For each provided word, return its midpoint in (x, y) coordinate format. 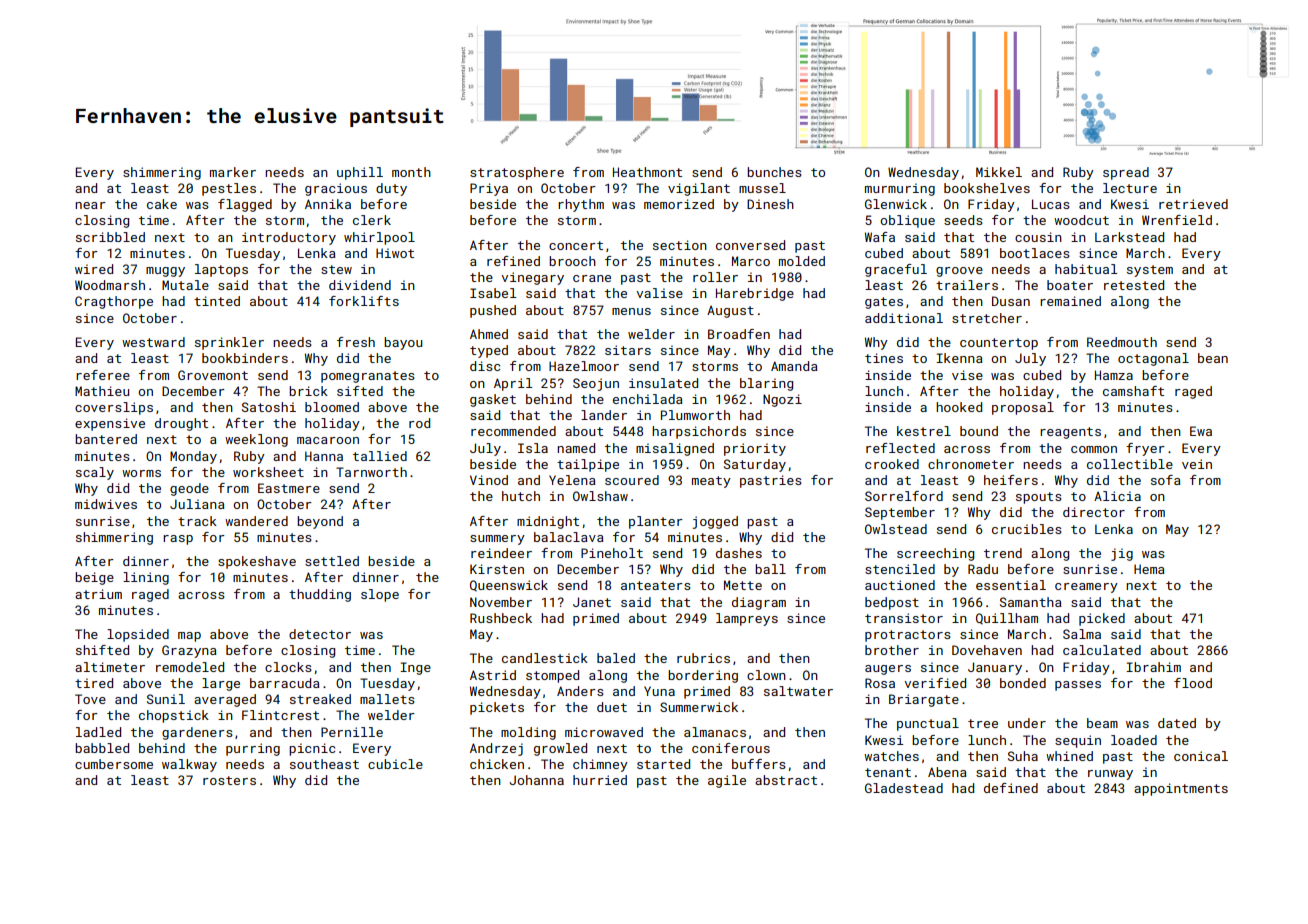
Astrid (493, 675)
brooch (572, 261)
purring (253, 749)
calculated (1102, 650)
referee (103, 375)
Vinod (489, 480)
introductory (289, 238)
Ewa (1201, 431)
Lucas (1051, 204)
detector (320, 634)
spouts (1039, 498)
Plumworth (695, 415)
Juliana (197, 504)
